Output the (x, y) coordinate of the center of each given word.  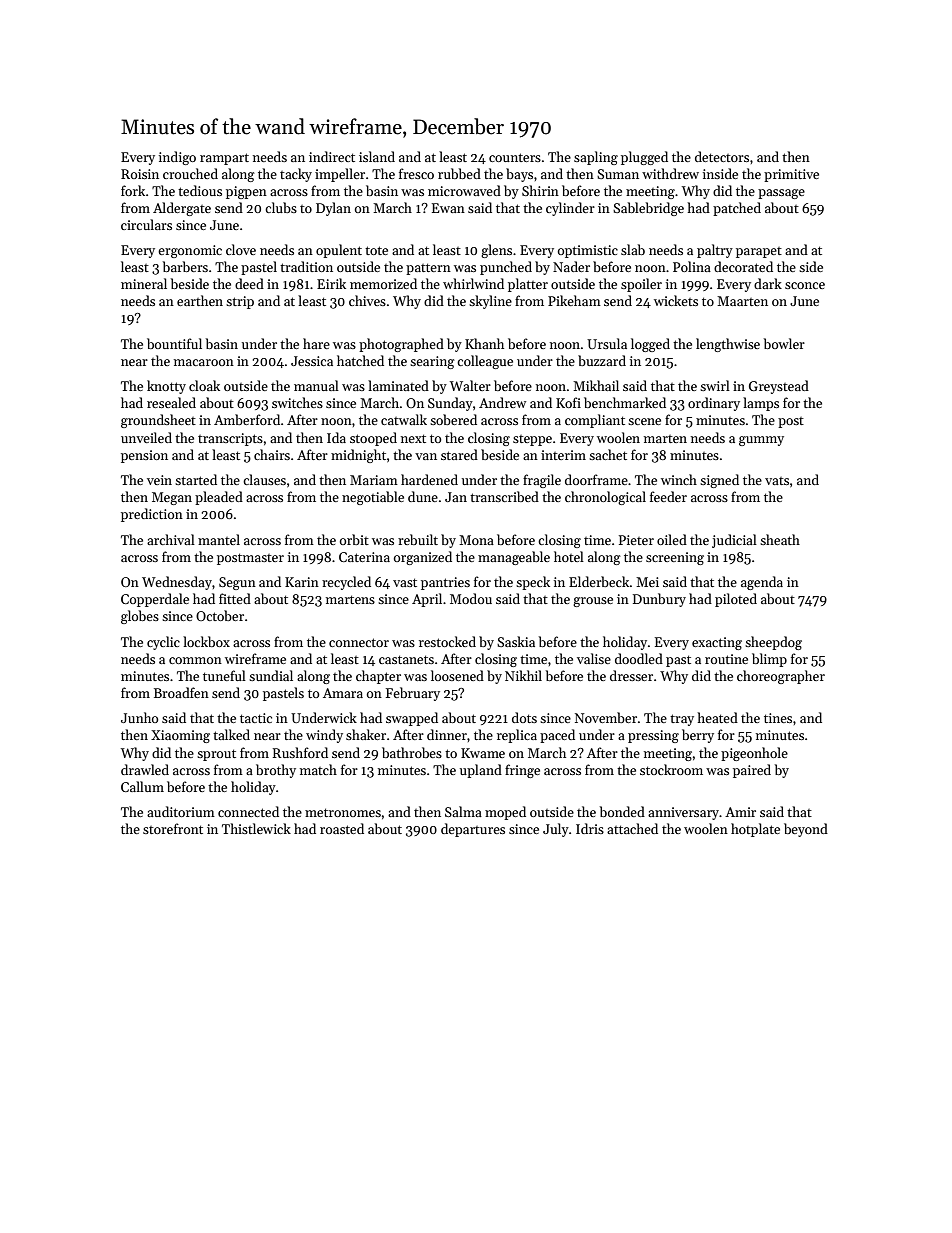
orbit (354, 539)
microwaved (464, 190)
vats (777, 481)
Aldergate (182, 209)
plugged (644, 158)
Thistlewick (256, 828)
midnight (358, 456)
